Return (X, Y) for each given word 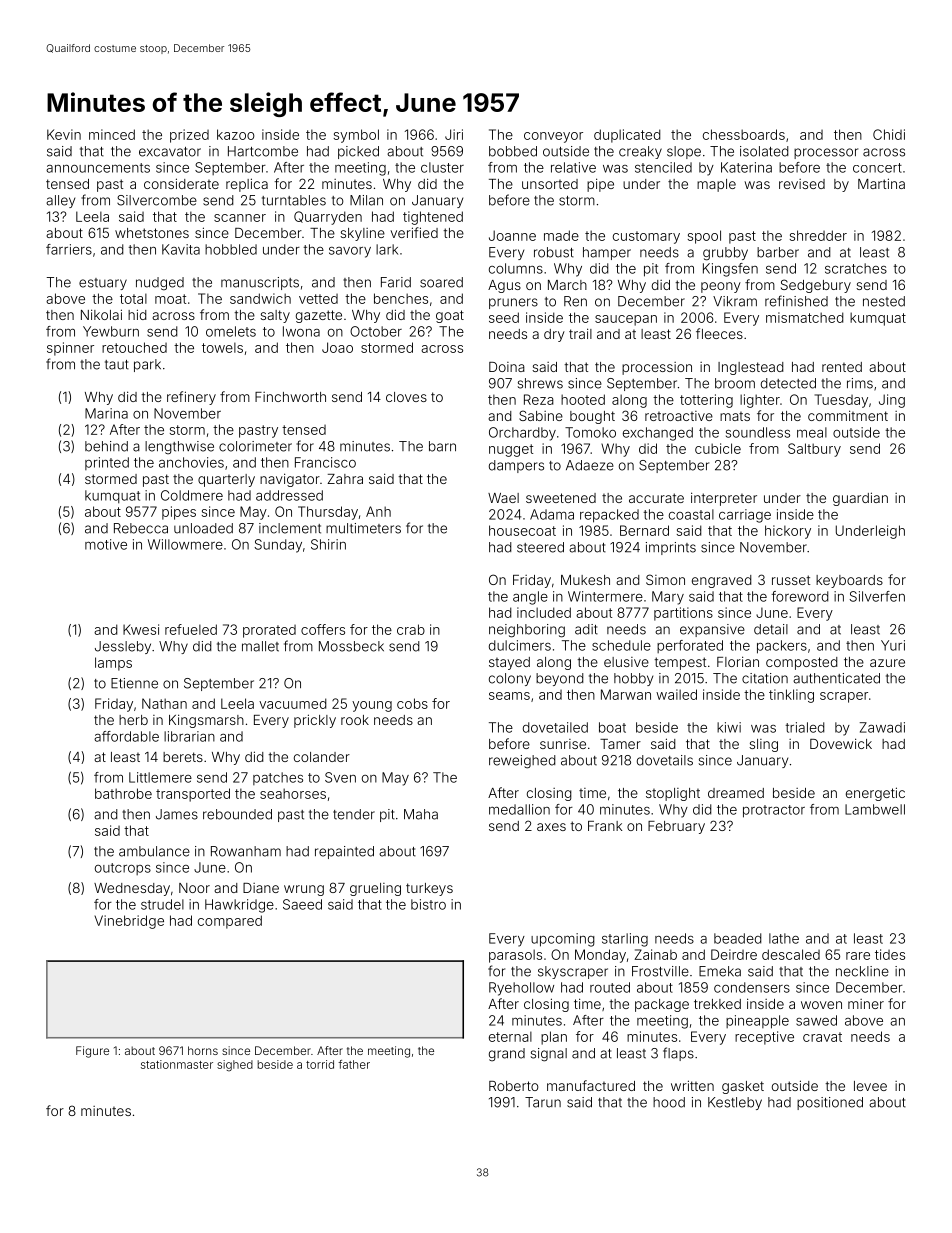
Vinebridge (129, 922)
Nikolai (101, 314)
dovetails (665, 760)
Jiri (454, 134)
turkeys (429, 889)
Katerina (746, 167)
